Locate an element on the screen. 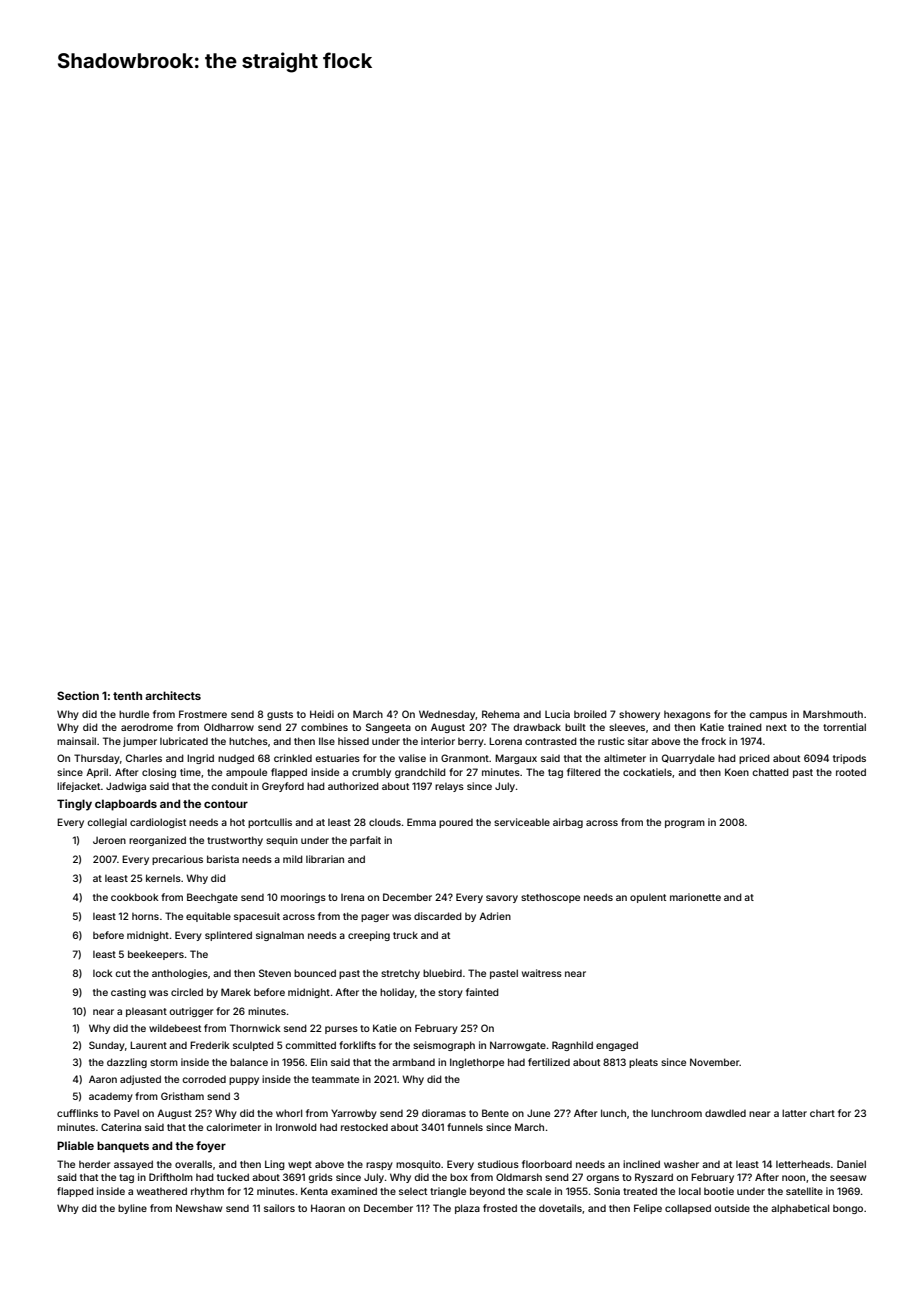  architects is located at coordinates (173, 695).
